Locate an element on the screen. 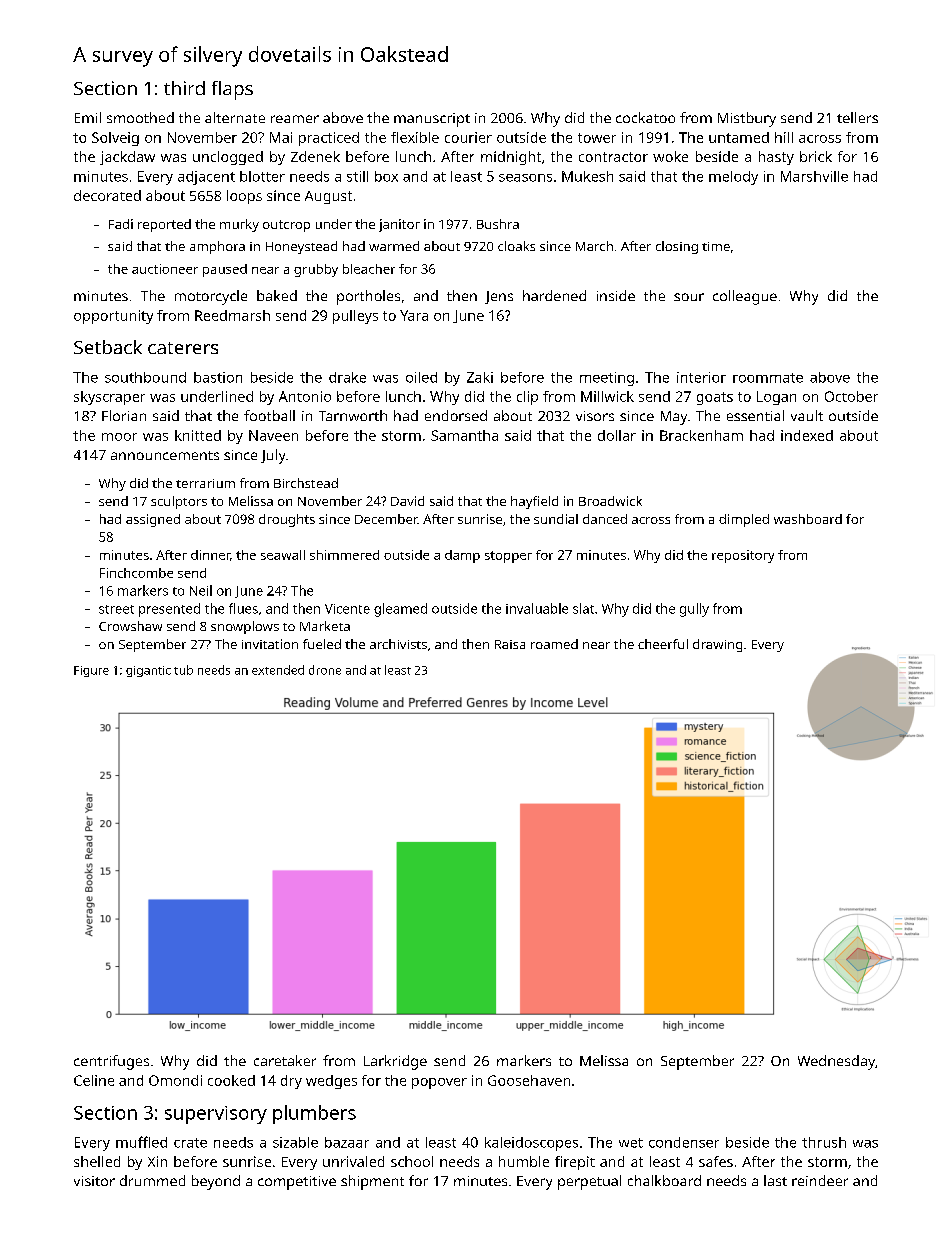  drawing is located at coordinates (717, 645).
